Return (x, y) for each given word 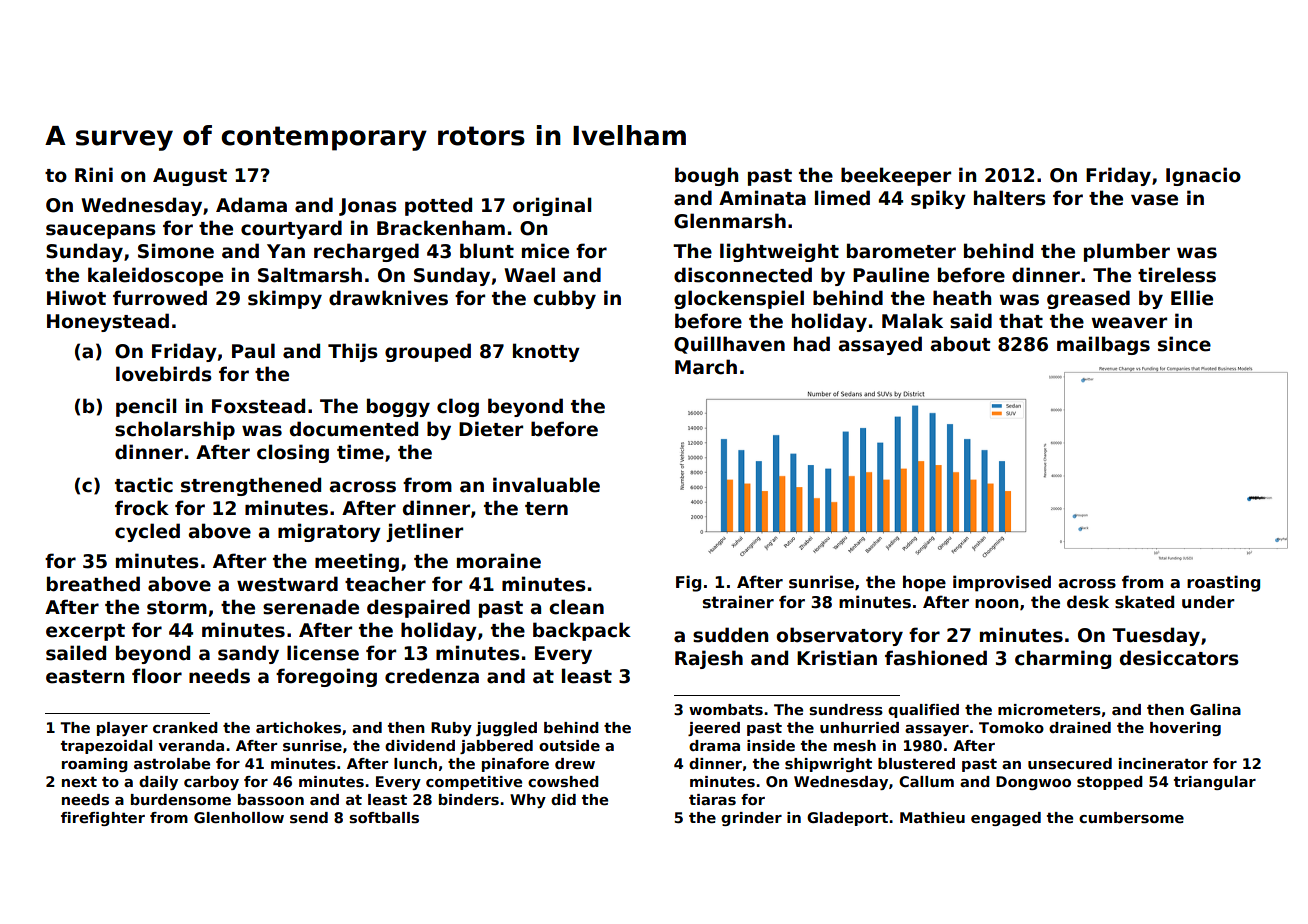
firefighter (103, 819)
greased (1088, 299)
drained (1080, 727)
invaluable (546, 485)
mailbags (1103, 345)
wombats (726, 709)
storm (177, 608)
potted (438, 206)
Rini (94, 174)
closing (293, 453)
